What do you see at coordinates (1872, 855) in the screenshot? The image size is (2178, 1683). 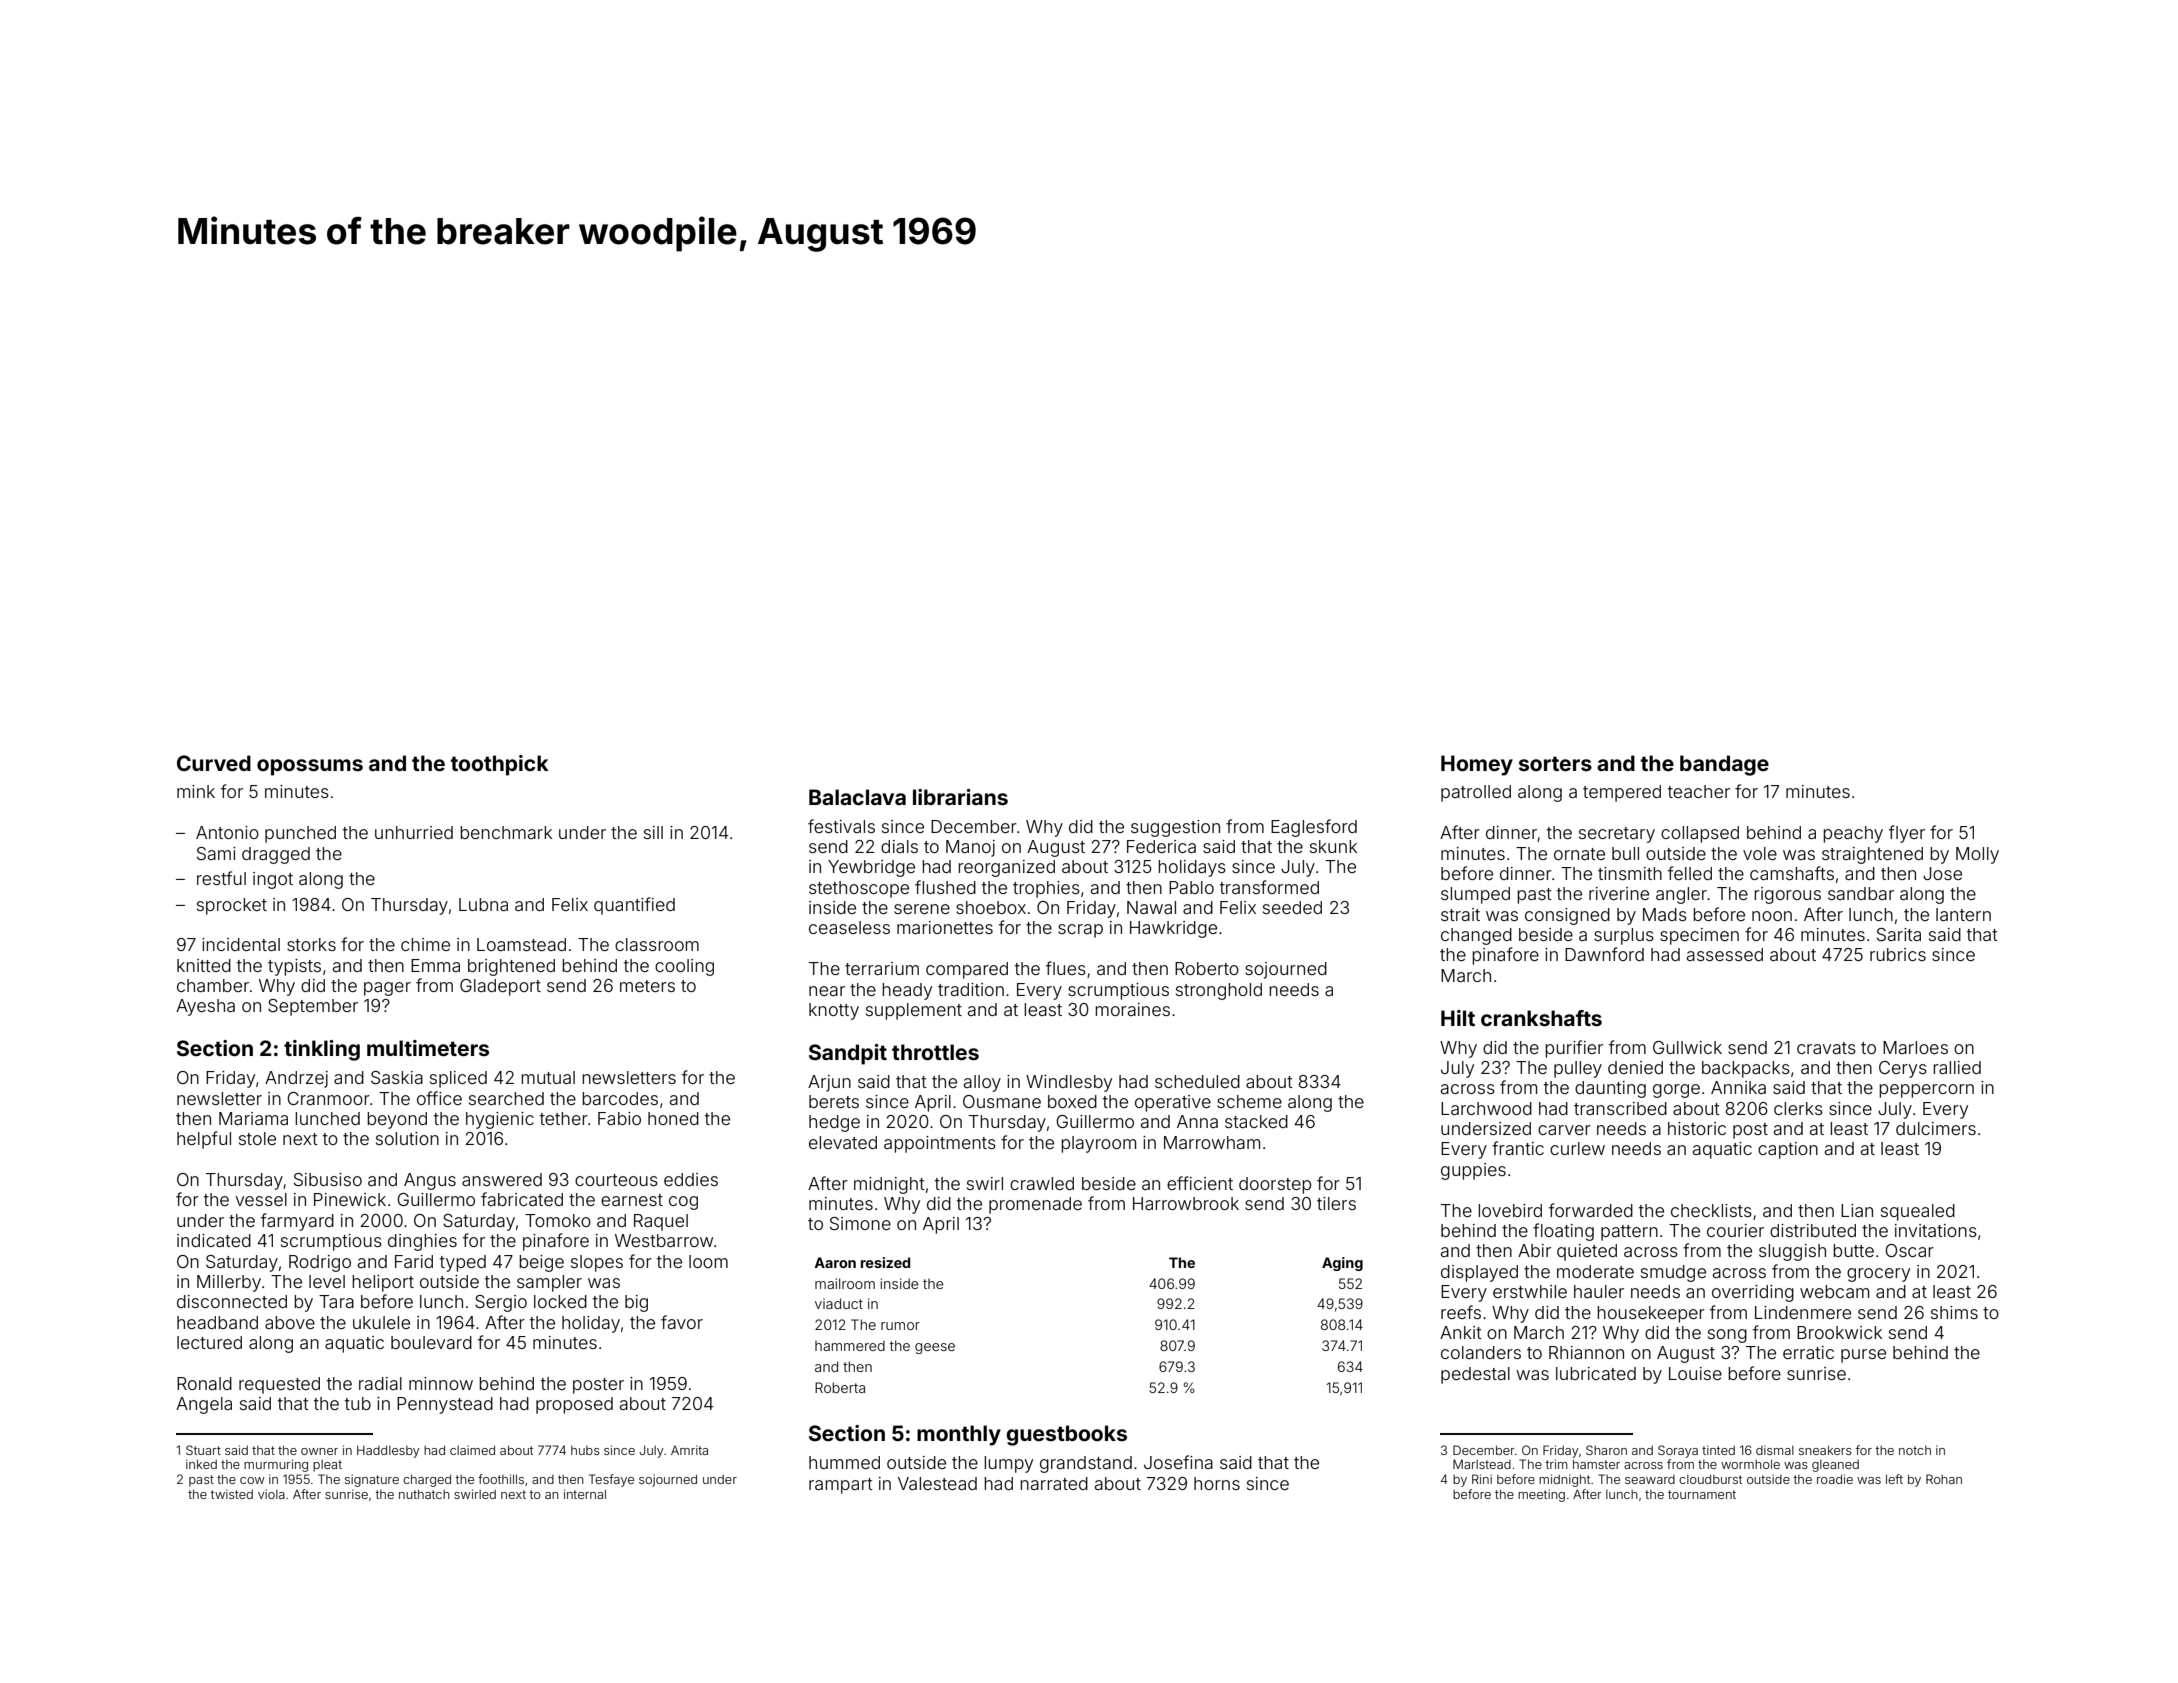 I see `straightened` at bounding box center [1872, 855].
